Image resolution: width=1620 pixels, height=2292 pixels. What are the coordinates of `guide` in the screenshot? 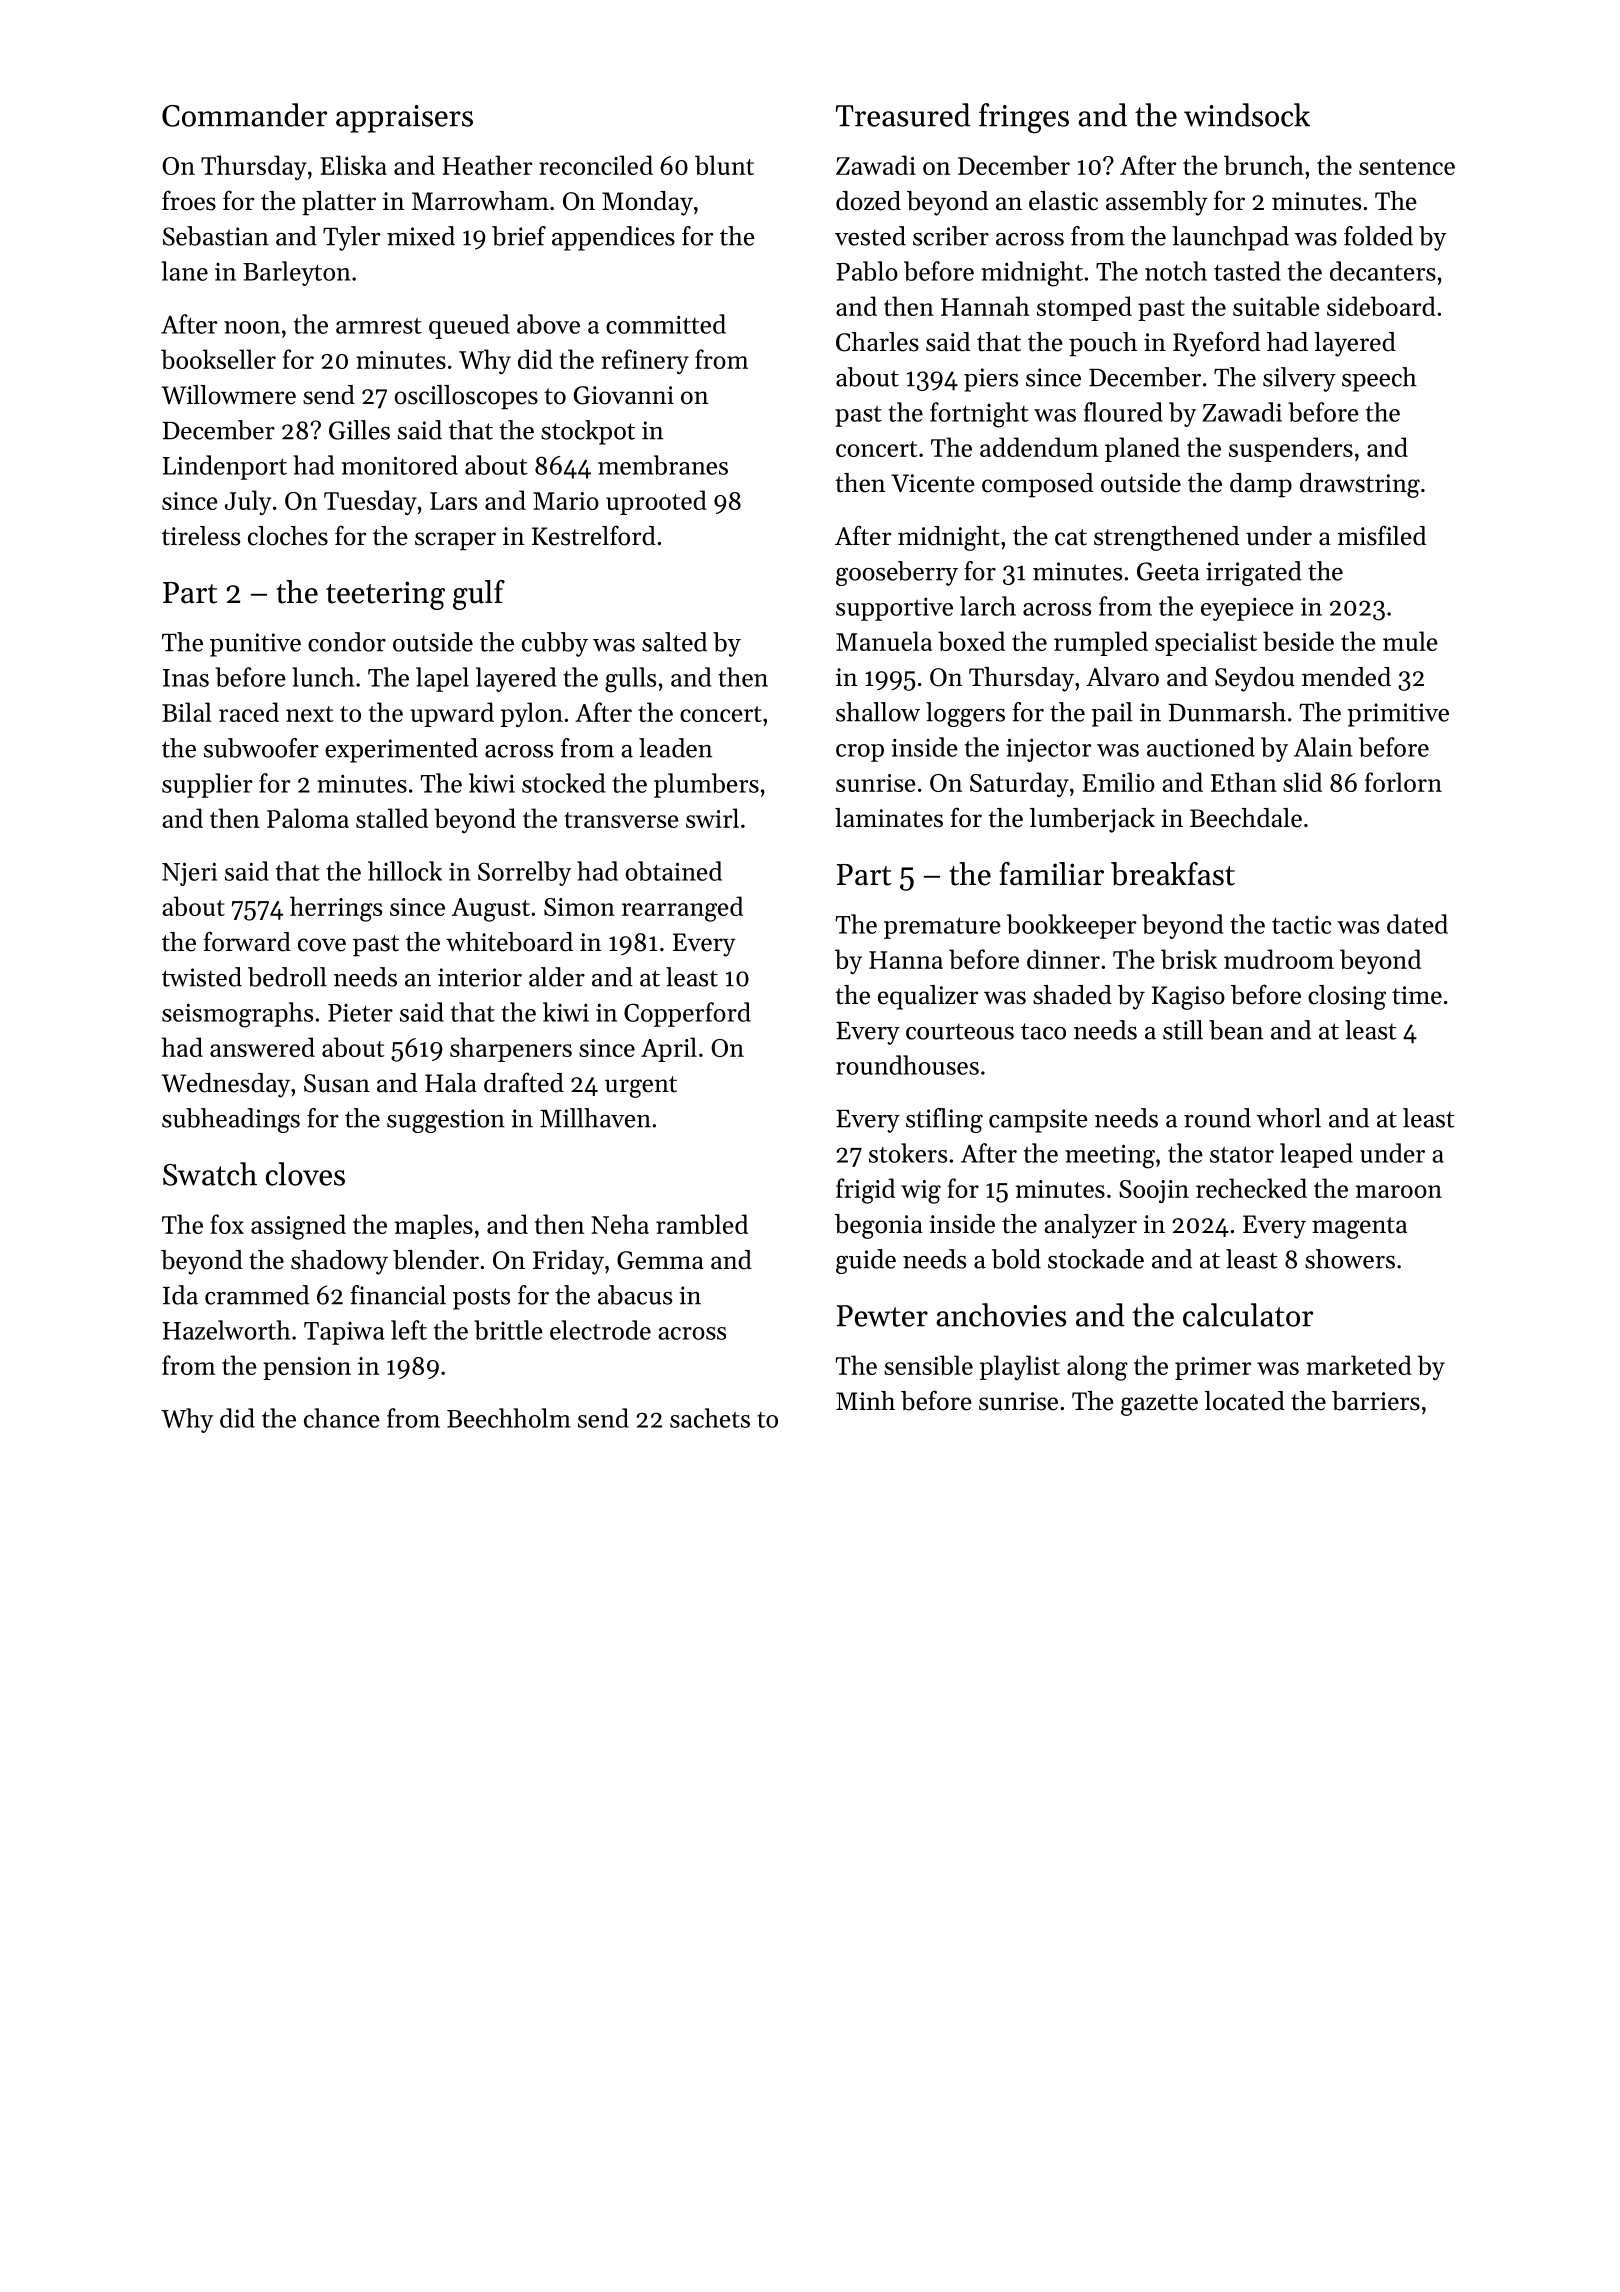 It's located at (866, 1261).
